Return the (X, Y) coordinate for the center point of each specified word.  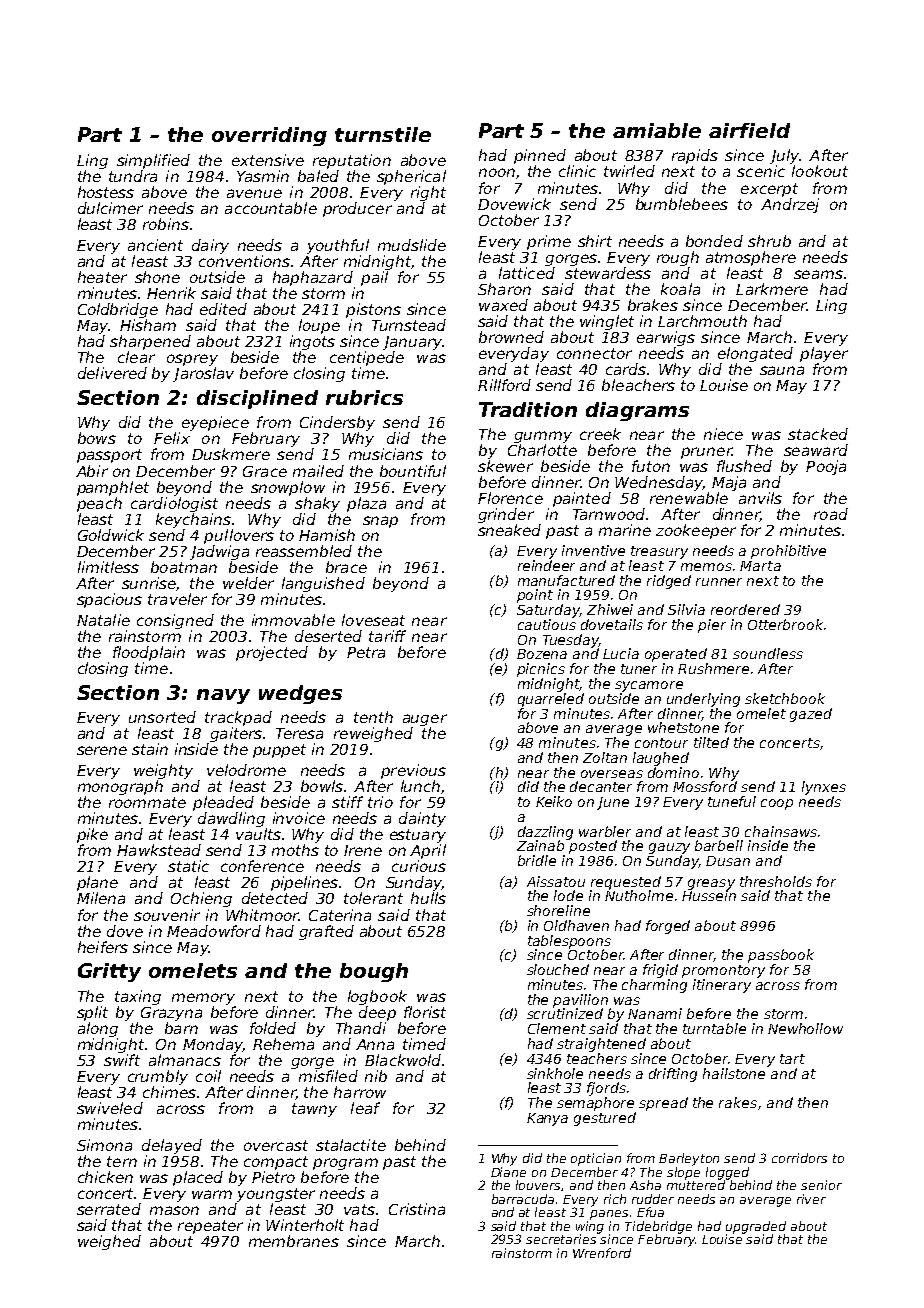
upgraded (756, 1227)
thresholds (776, 881)
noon (497, 172)
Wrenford (602, 1253)
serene (102, 750)
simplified (153, 161)
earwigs (666, 338)
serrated (109, 1209)
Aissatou (556, 881)
